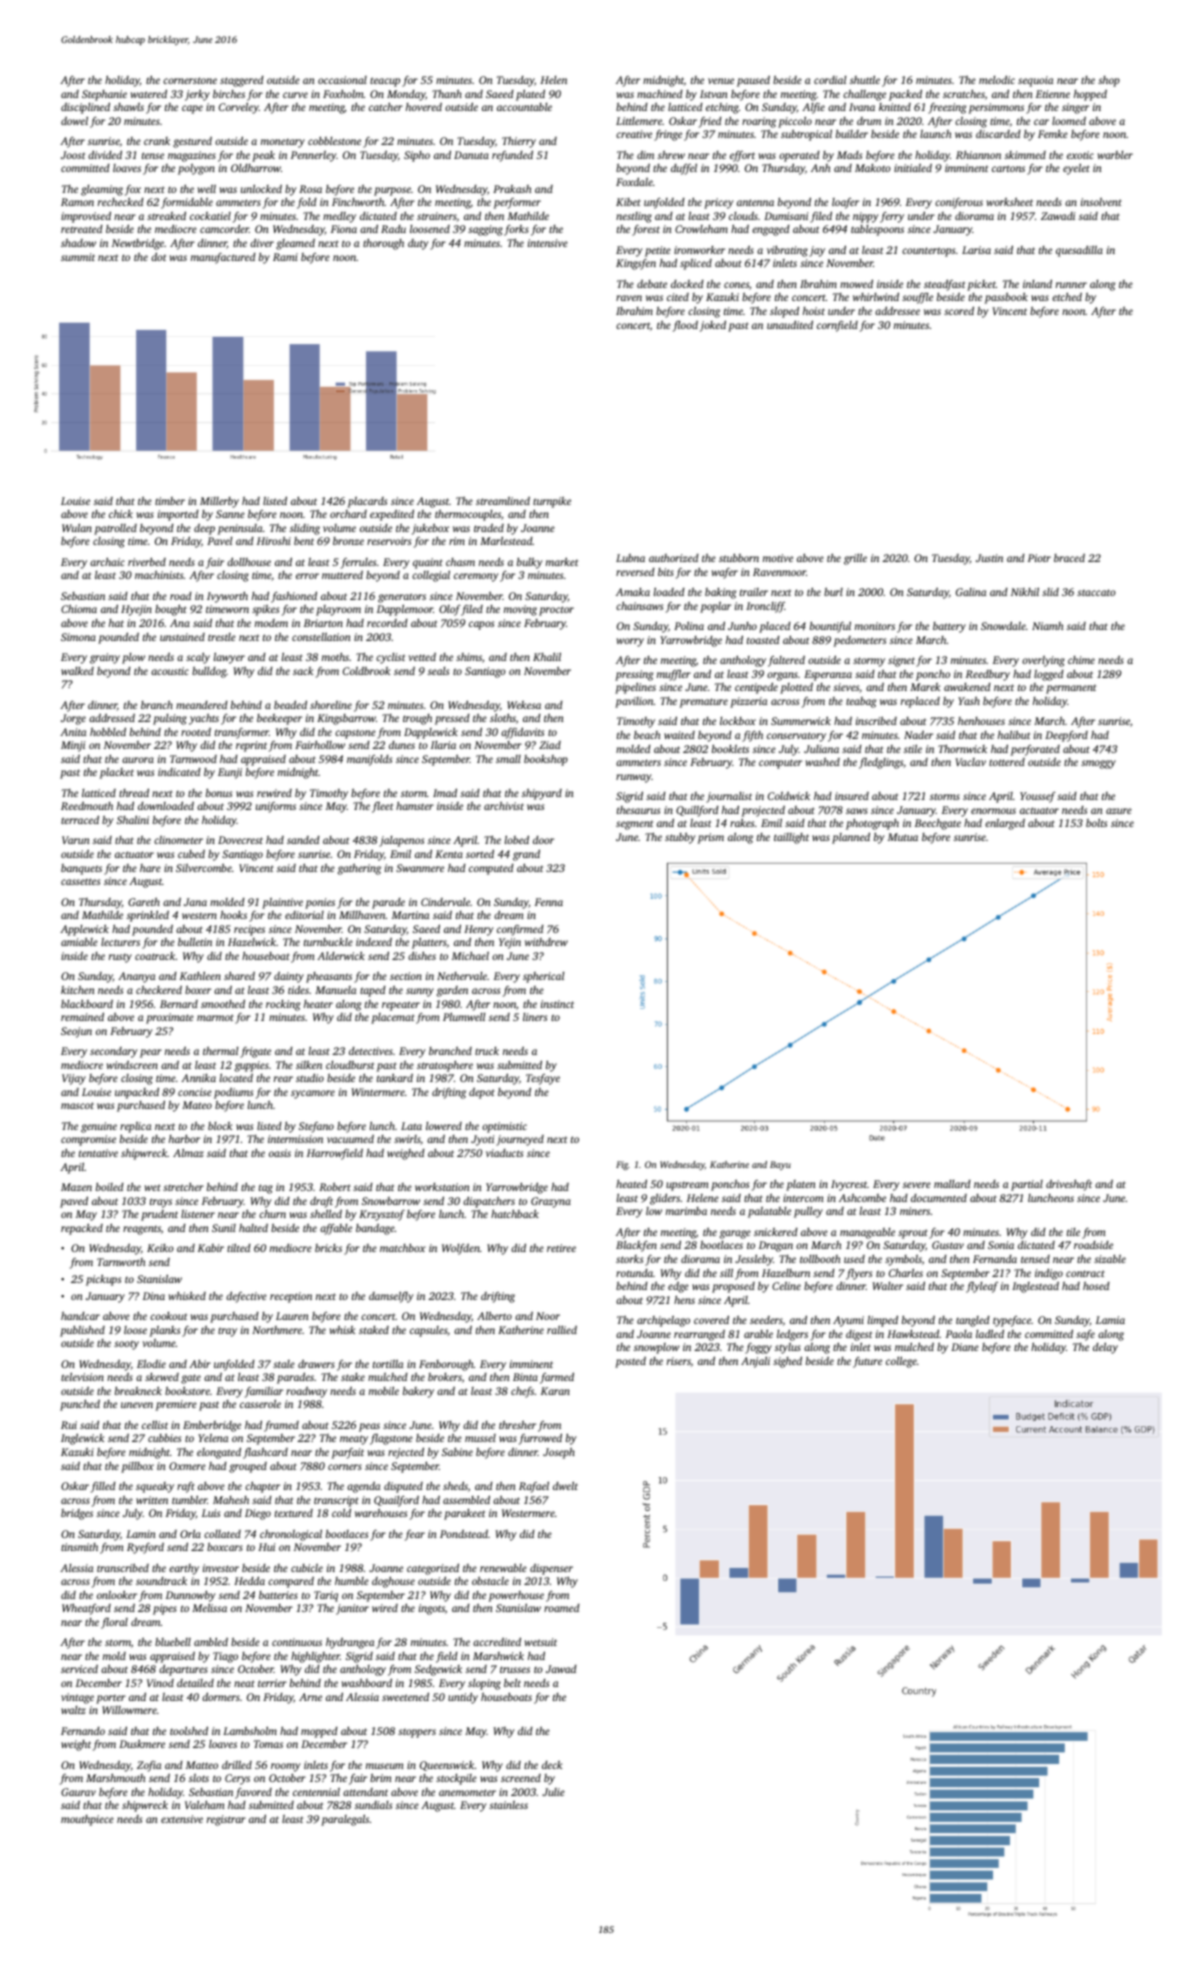  Describe the element at coordinates (553, 1792) in the screenshot. I see `Julie` at that location.
